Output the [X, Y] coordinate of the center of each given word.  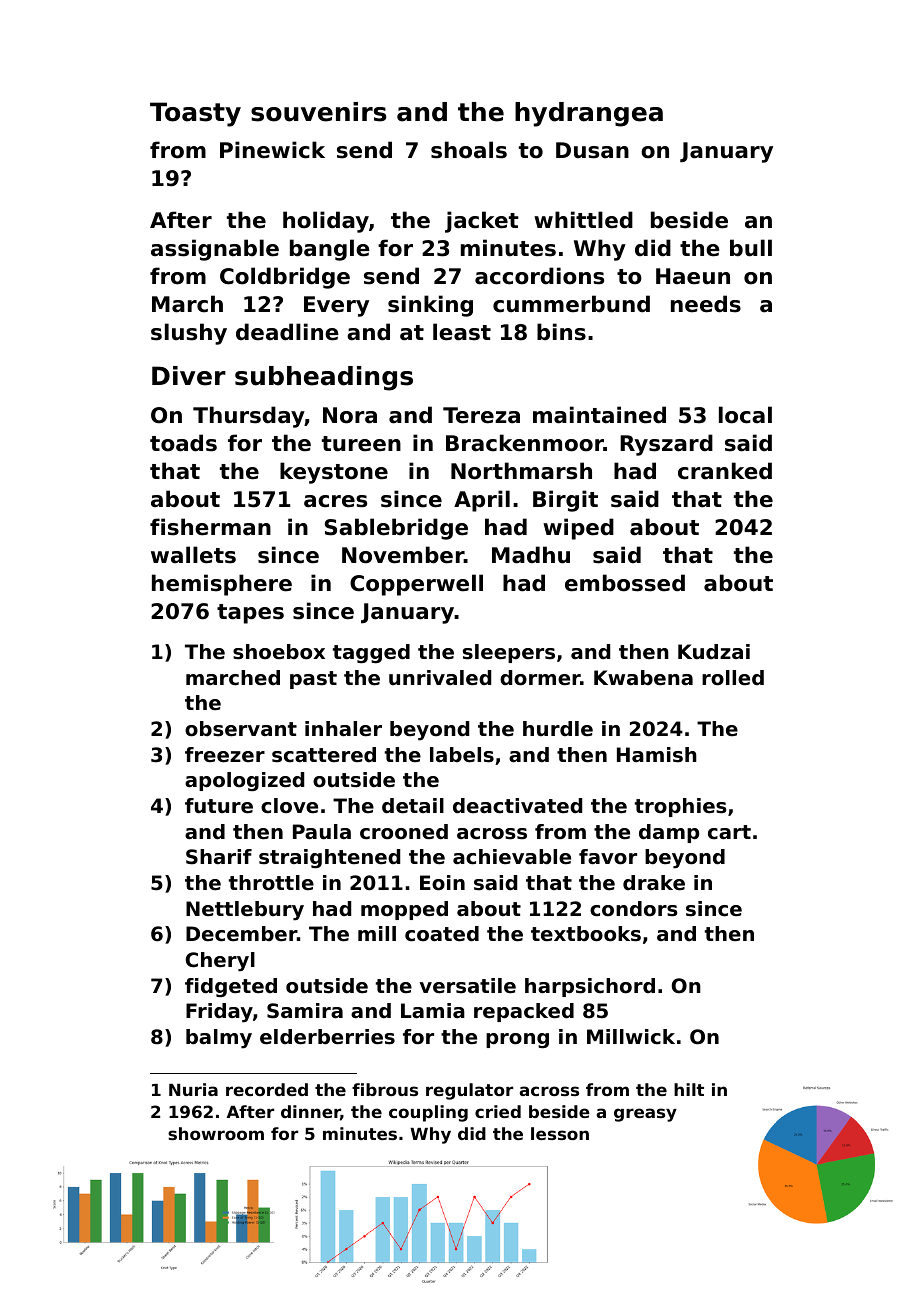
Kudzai [714, 652]
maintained [599, 415]
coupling [428, 1113]
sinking [430, 306]
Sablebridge [396, 529]
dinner [311, 1113]
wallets [193, 555]
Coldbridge [285, 278]
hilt [689, 1089]
